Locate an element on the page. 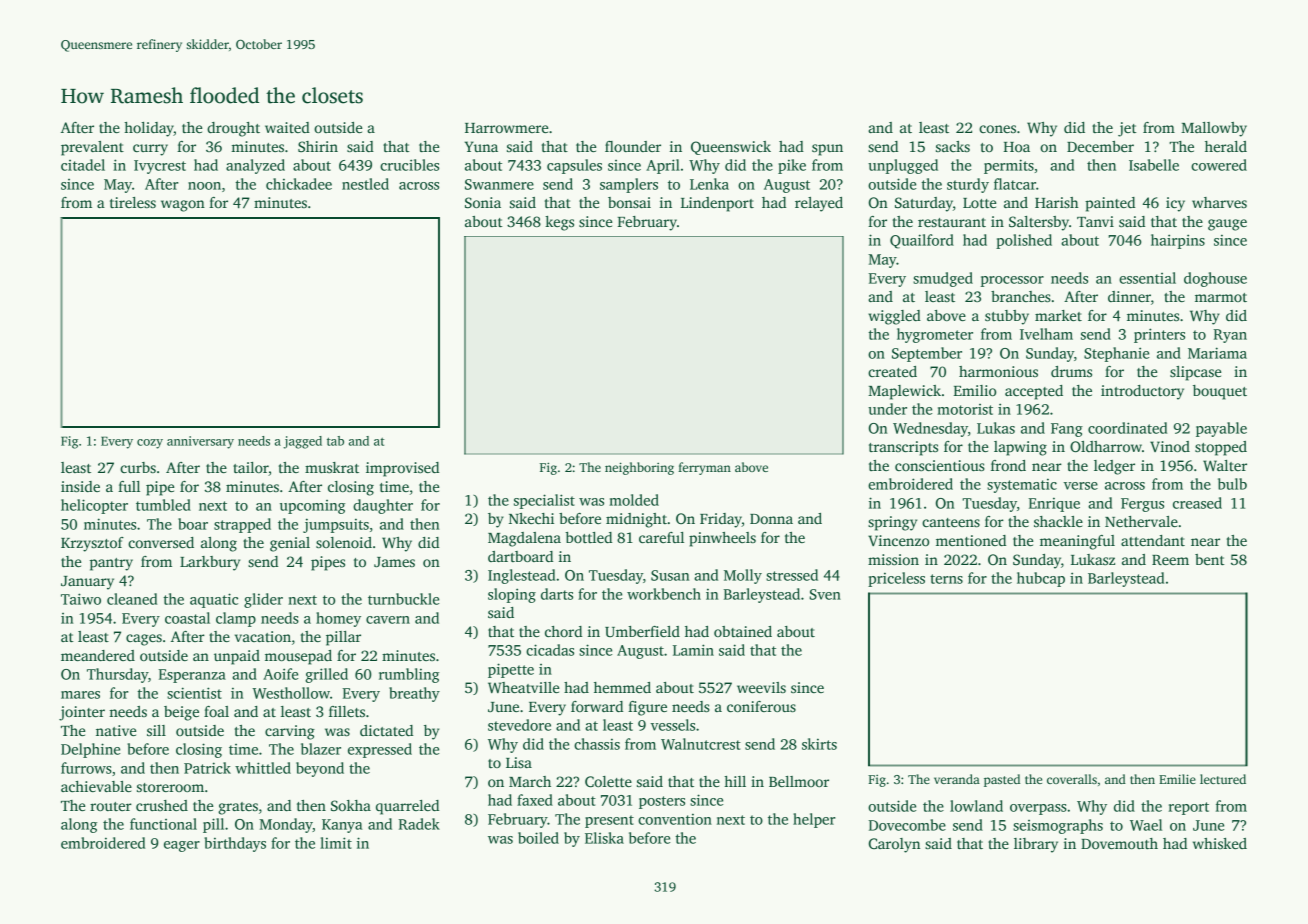 The width and height of the image is (1308, 924). coordinated is located at coordinates (1127, 428).
